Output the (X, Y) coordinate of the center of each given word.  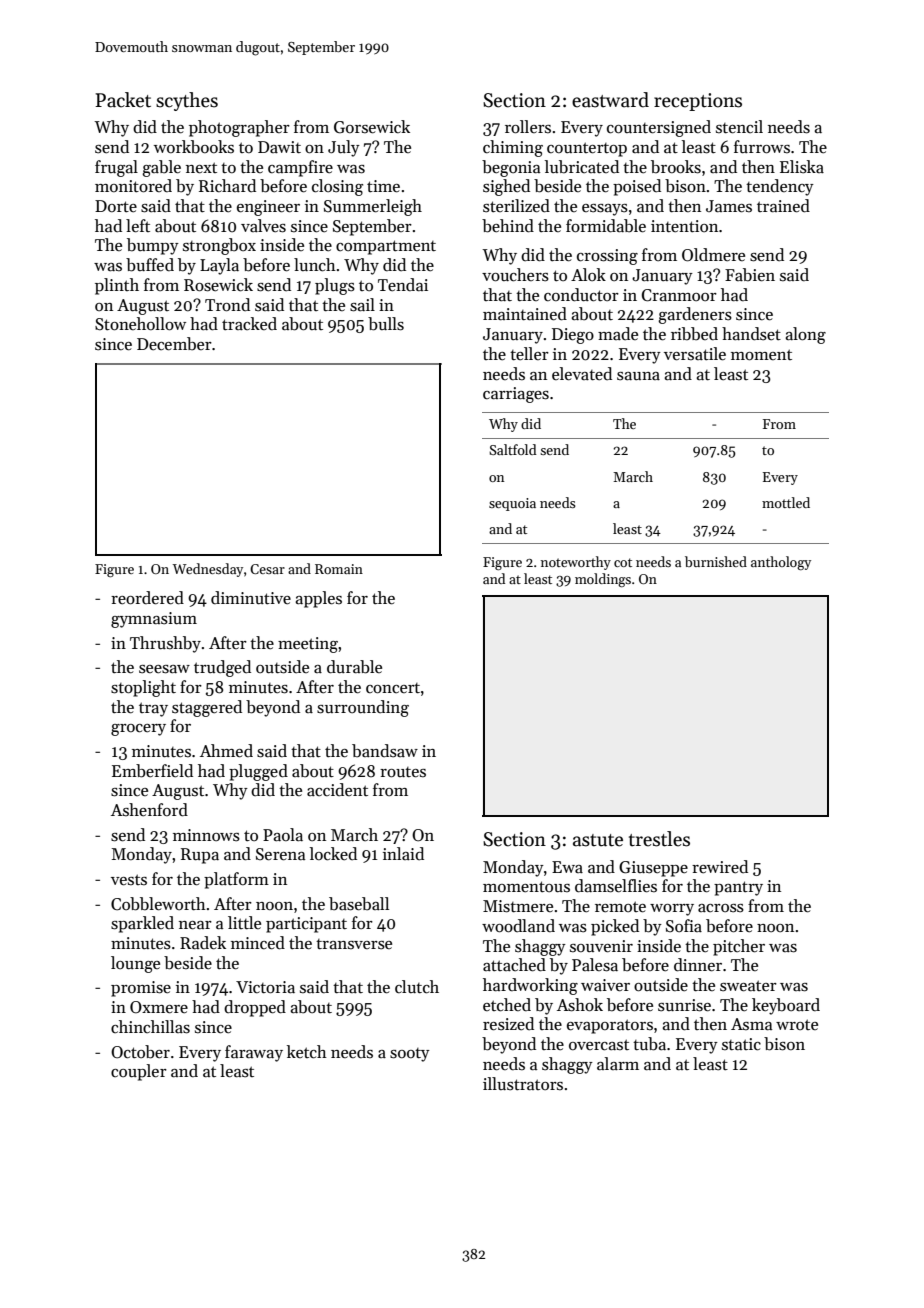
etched (507, 1005)
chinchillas (150, 1027)
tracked (249, 323)
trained (783, 206)
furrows (762, 147)
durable (354, 667)
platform (236, 880)
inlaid (403, 853)
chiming (513, 148)
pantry (738, 888)
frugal (116, 168)
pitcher (739, 947)
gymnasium (154, 620)
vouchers (515, 275)
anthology (781, 563)
